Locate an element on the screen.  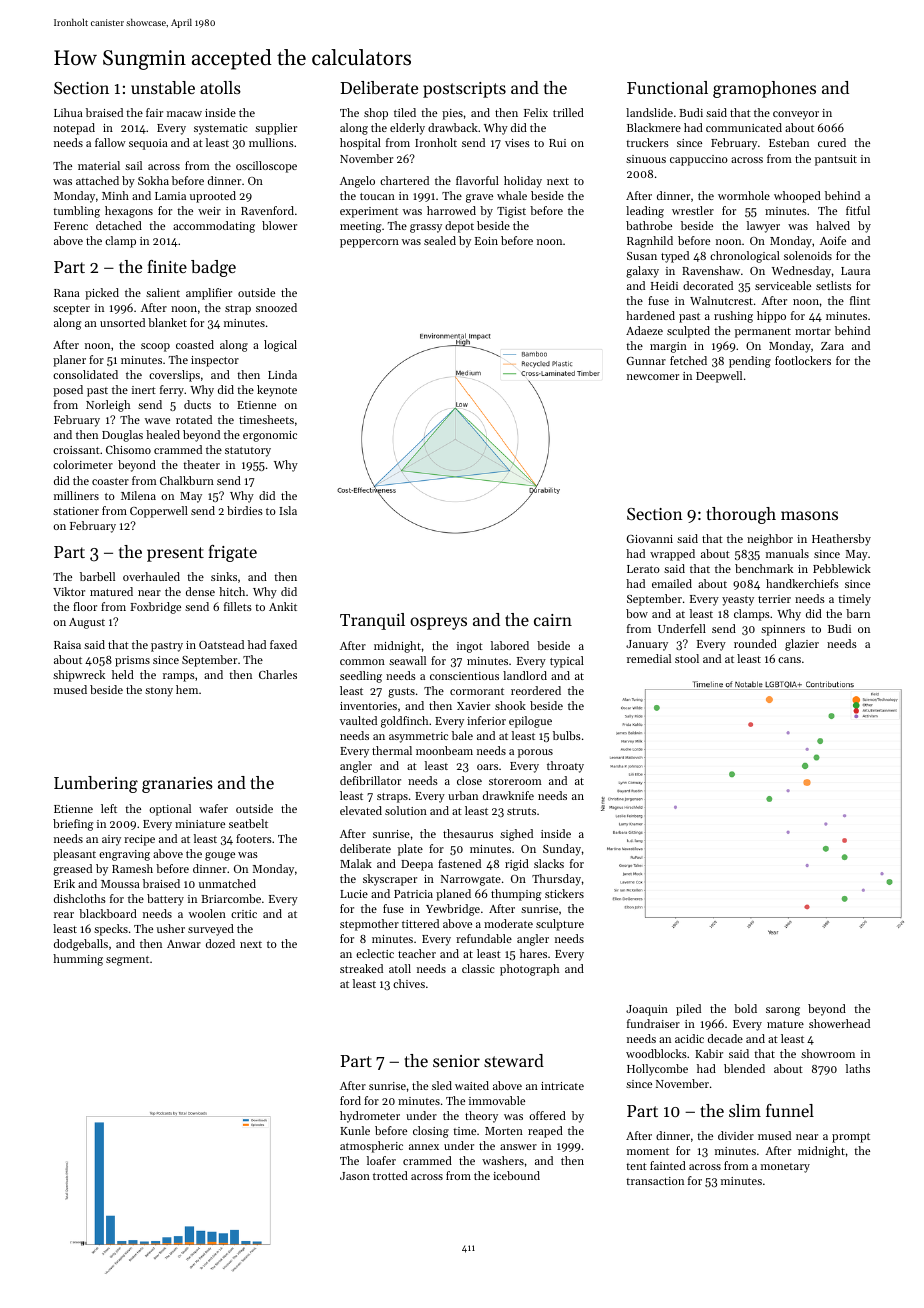
Linda is located at coordinates (282, 374).
